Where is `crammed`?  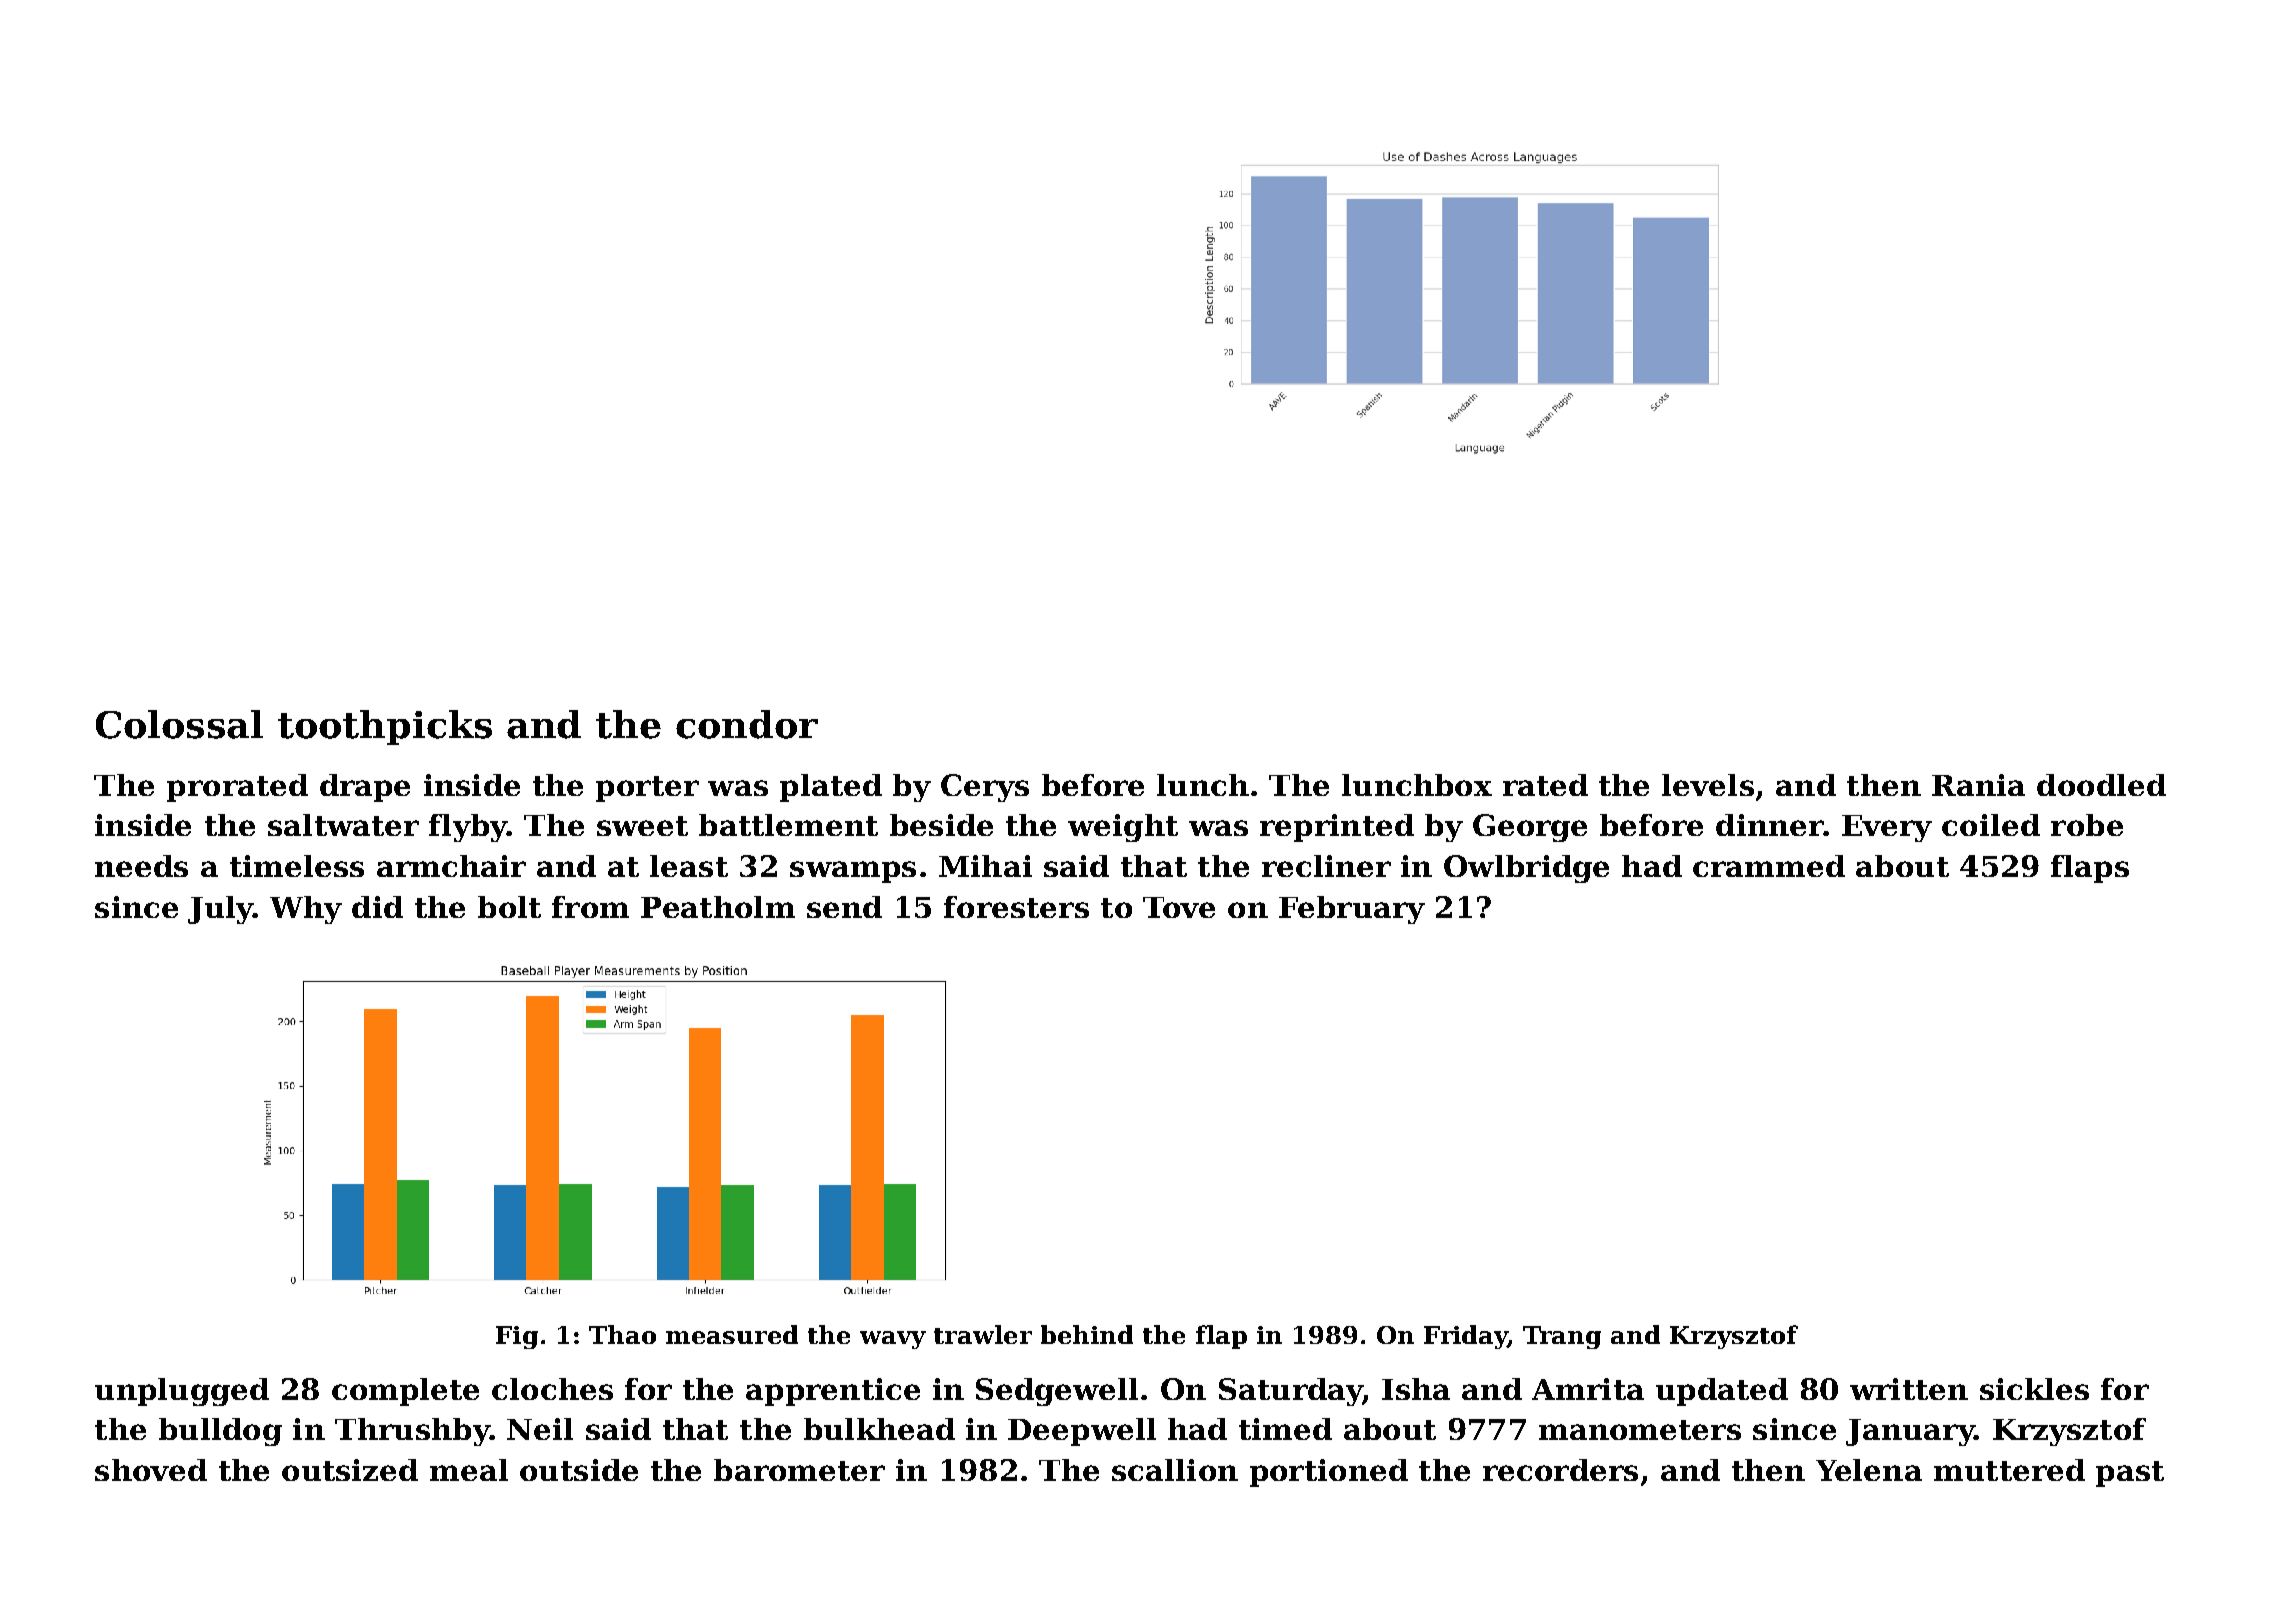 crammed is located at coordinates (1769, 866).
